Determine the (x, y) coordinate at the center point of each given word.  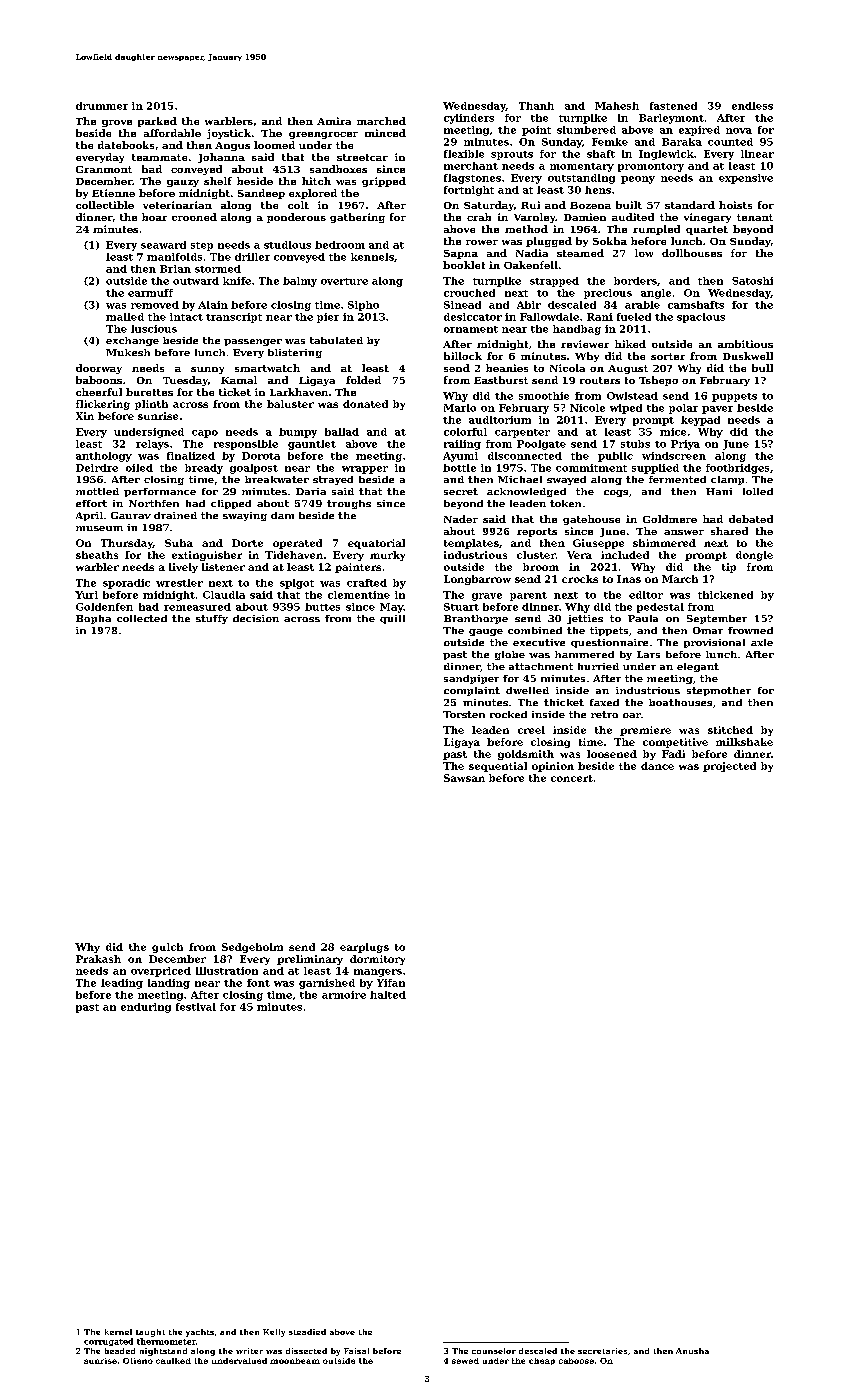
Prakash (98, 959)
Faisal (356, 1351)
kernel (118, 1332)
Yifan (391, 983)
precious (608, 294)
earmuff (150, 293)
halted (388, 995)
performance (160, 492)
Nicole (587, 408)
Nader (461, 519)
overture (344, 281)
